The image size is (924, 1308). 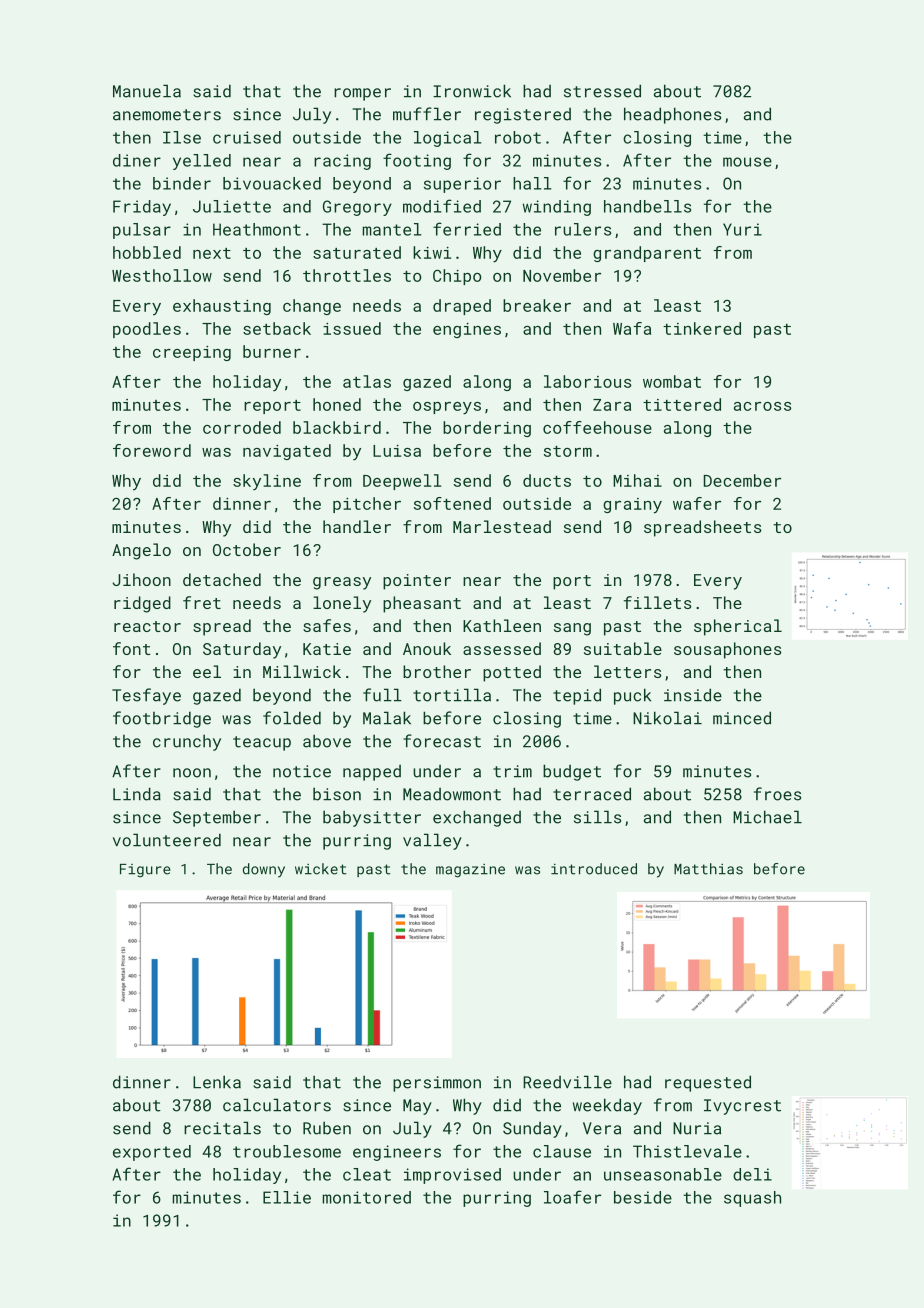 What do you see at coordinates (738, 627) in the screenshot?
I see `spherical` at bounding box center [738, 627].
